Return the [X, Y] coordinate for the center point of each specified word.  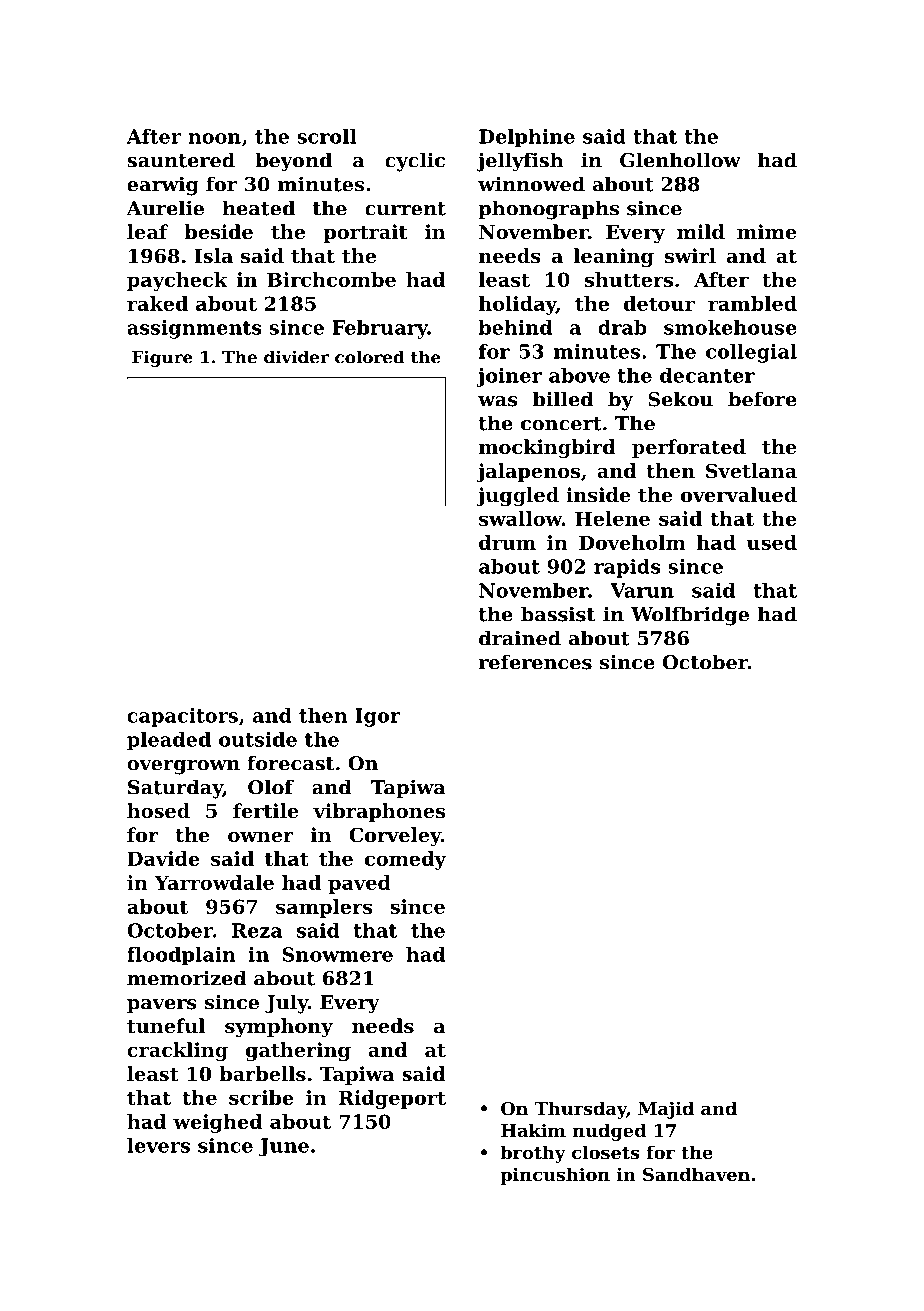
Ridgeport [392, 1099]
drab [622, 327]
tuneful [166, 1026]
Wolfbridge [690, 616]
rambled [752, 303]
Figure [162, 358]
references [535, 662]
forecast [290, 763]
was [498, 401]
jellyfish [520, 162]
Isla [213, 255]
